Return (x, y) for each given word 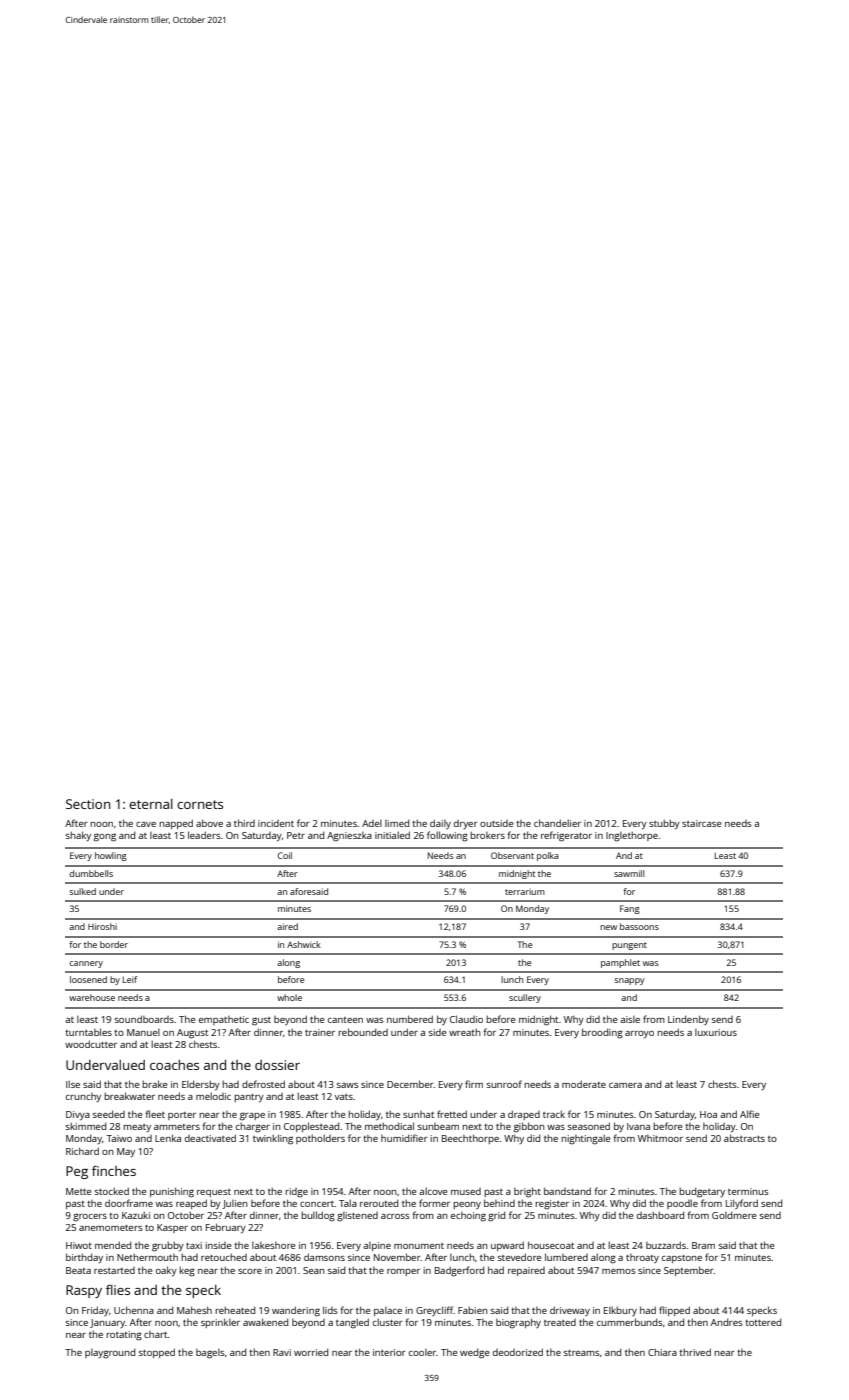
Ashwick (304, 944)
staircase (702, 823)
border (114, 944)
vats (344, 1097)
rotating (124, 1336)
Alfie (750, 1114)
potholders (320, 1139)
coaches (174, 1065)
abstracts (744, 1138)
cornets (200, 804)
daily (440, 824)
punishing (172, 1192)
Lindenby (688, 1020)
